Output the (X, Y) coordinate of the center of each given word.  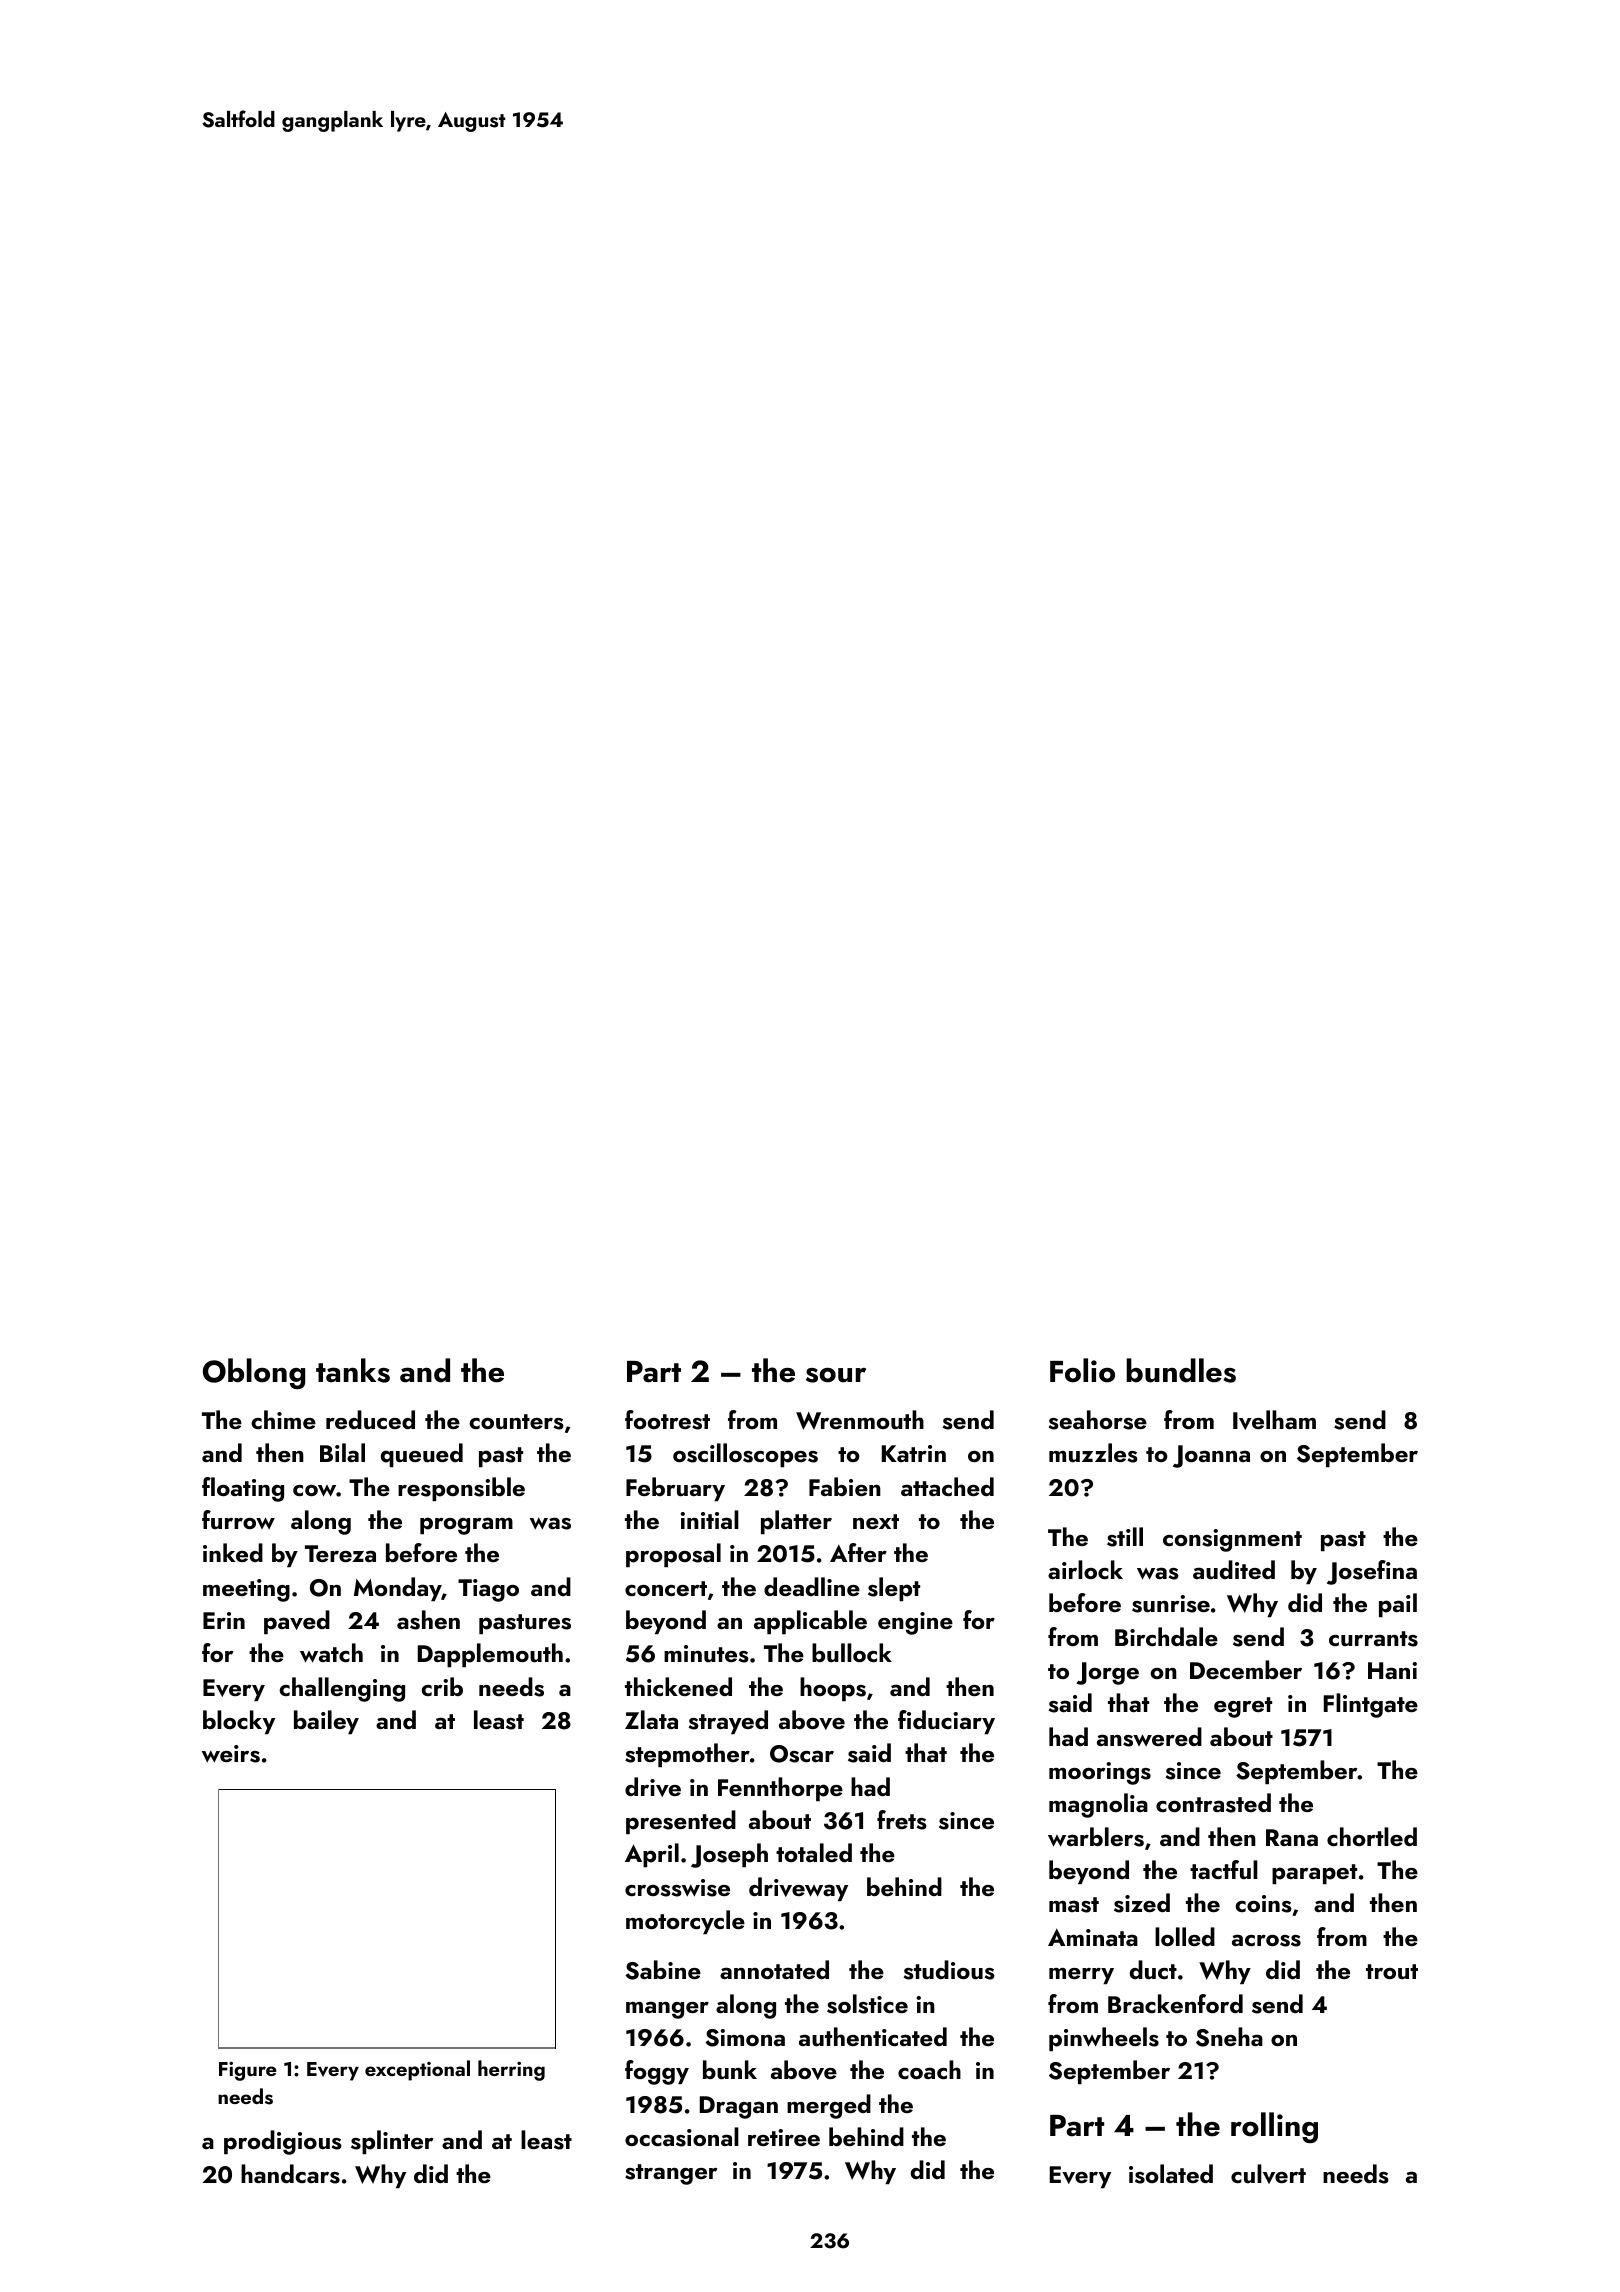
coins (1263, 1904)
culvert (1268, 2174)
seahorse (1098, 1420)
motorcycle (685, 1922)
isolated (1171, 2174)
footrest (667, 1420)
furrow (238, 1519)
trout (1392, 1971)
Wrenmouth (860, 1420)
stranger (671, 2174)
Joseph (729, 1855)
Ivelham (1274, 1420)
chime (283, 1419)
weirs (231, 1754)
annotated (774, 1969)
